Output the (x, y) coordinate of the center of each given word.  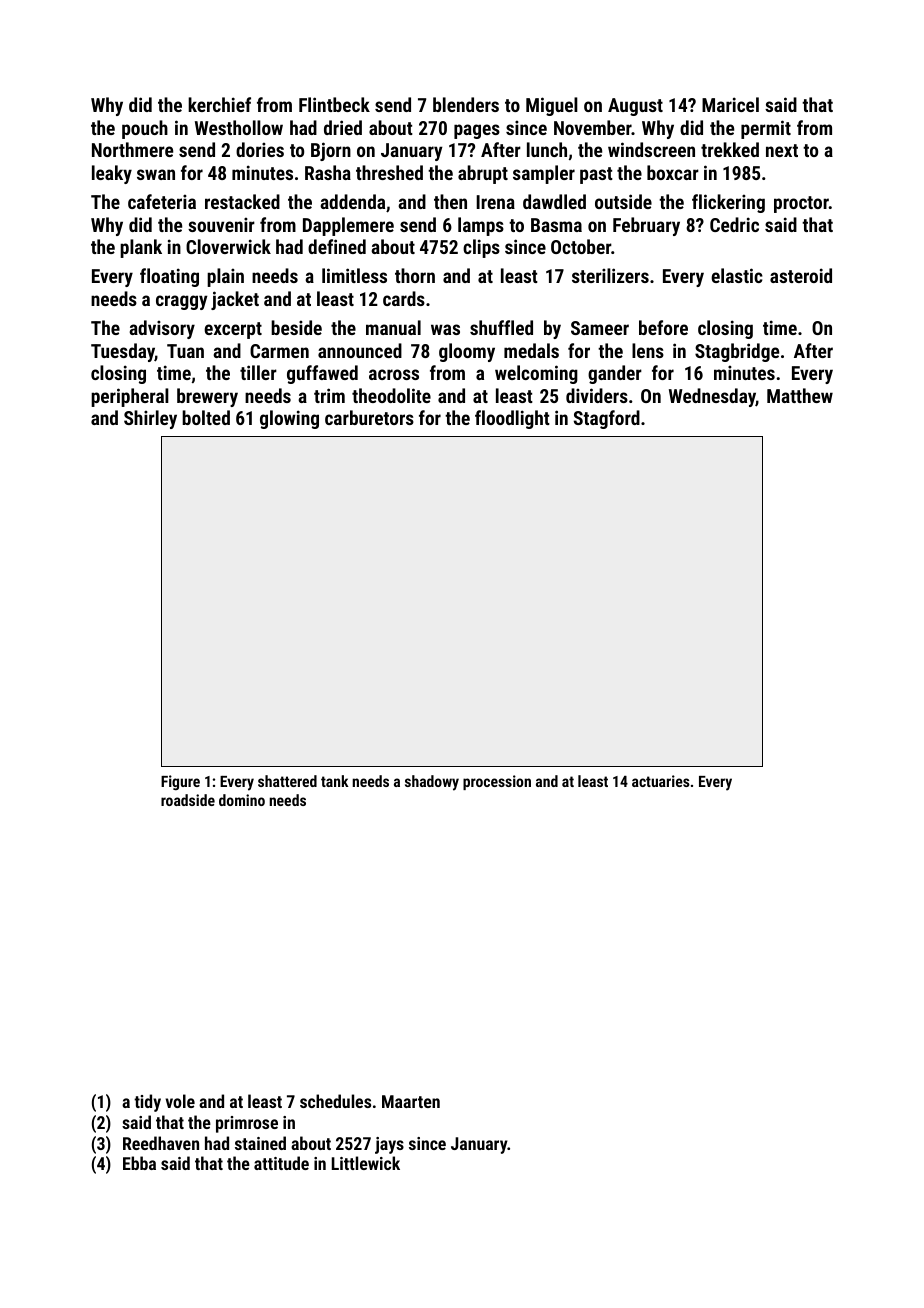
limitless (354, 275)
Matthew (800, 395)
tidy (147, 1103)
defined (337, 246)
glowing (289, 419)
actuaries (661, 781)
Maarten (411, 1101)
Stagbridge (737, 352)
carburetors (369, 417)
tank (335, 781)
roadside (188, 800)
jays (389, 1145)
